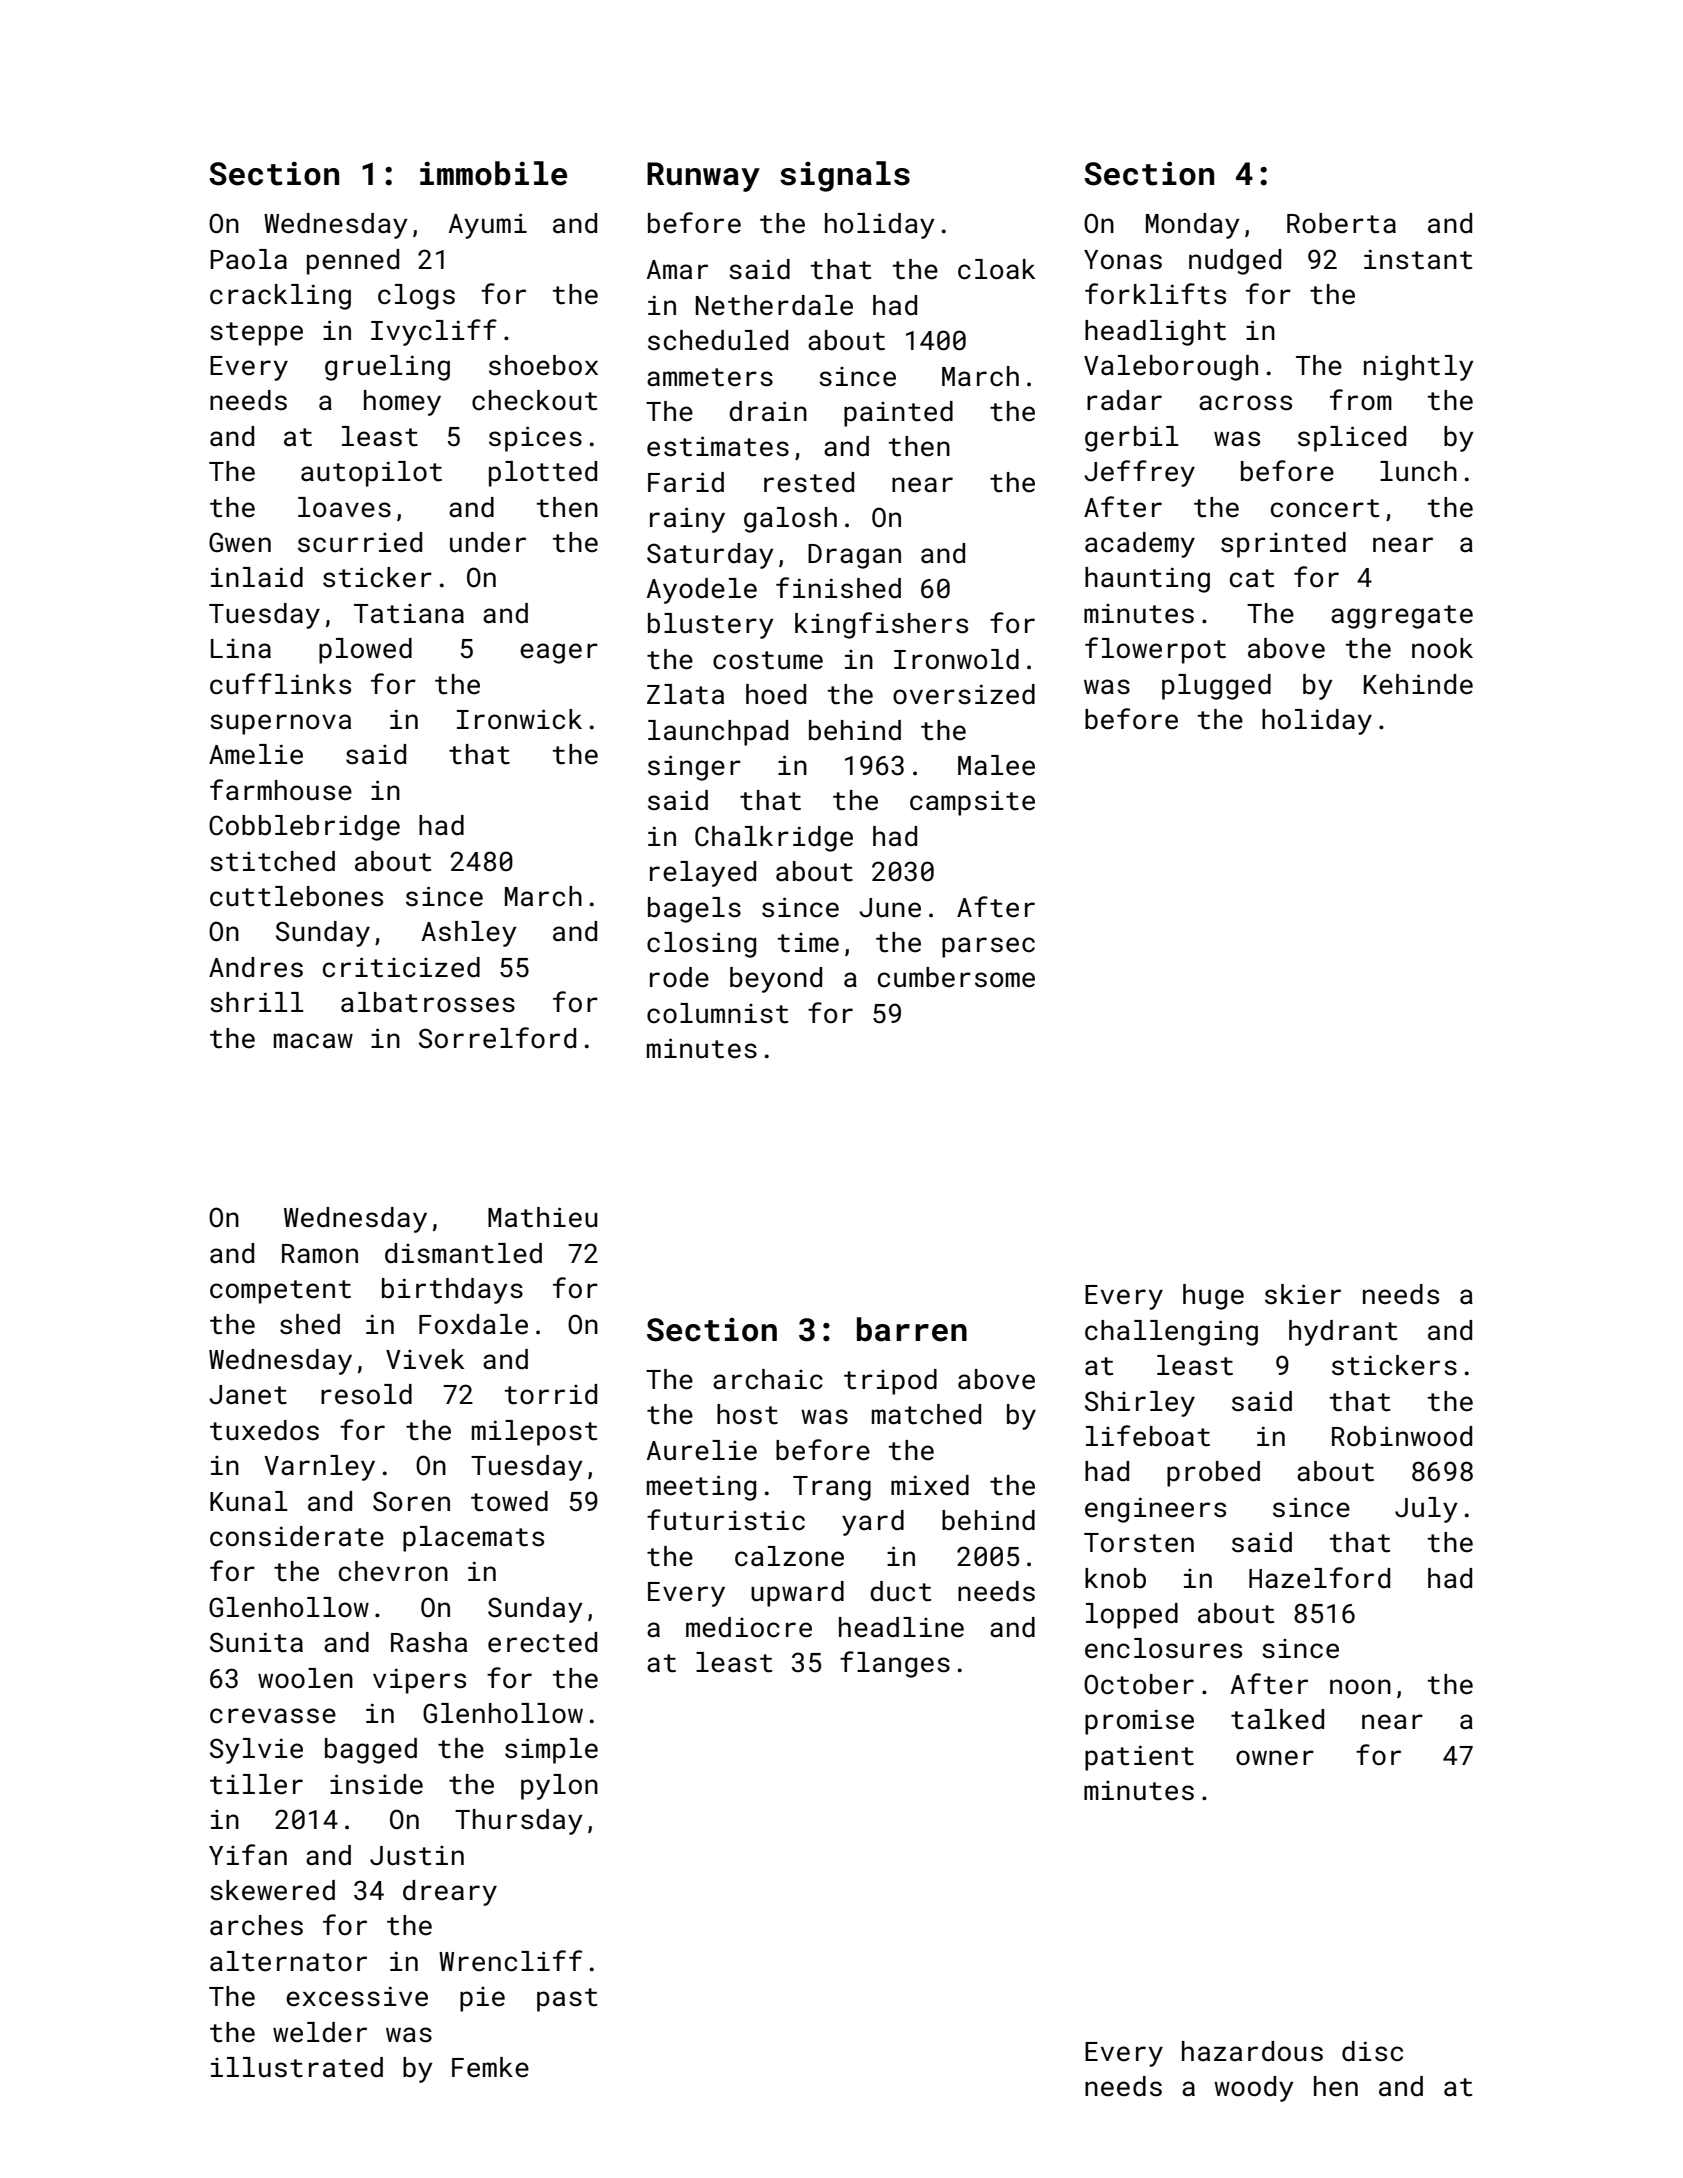  Describe the element at coordinates (972, 803) in the document. I see `campsite` at that location.
